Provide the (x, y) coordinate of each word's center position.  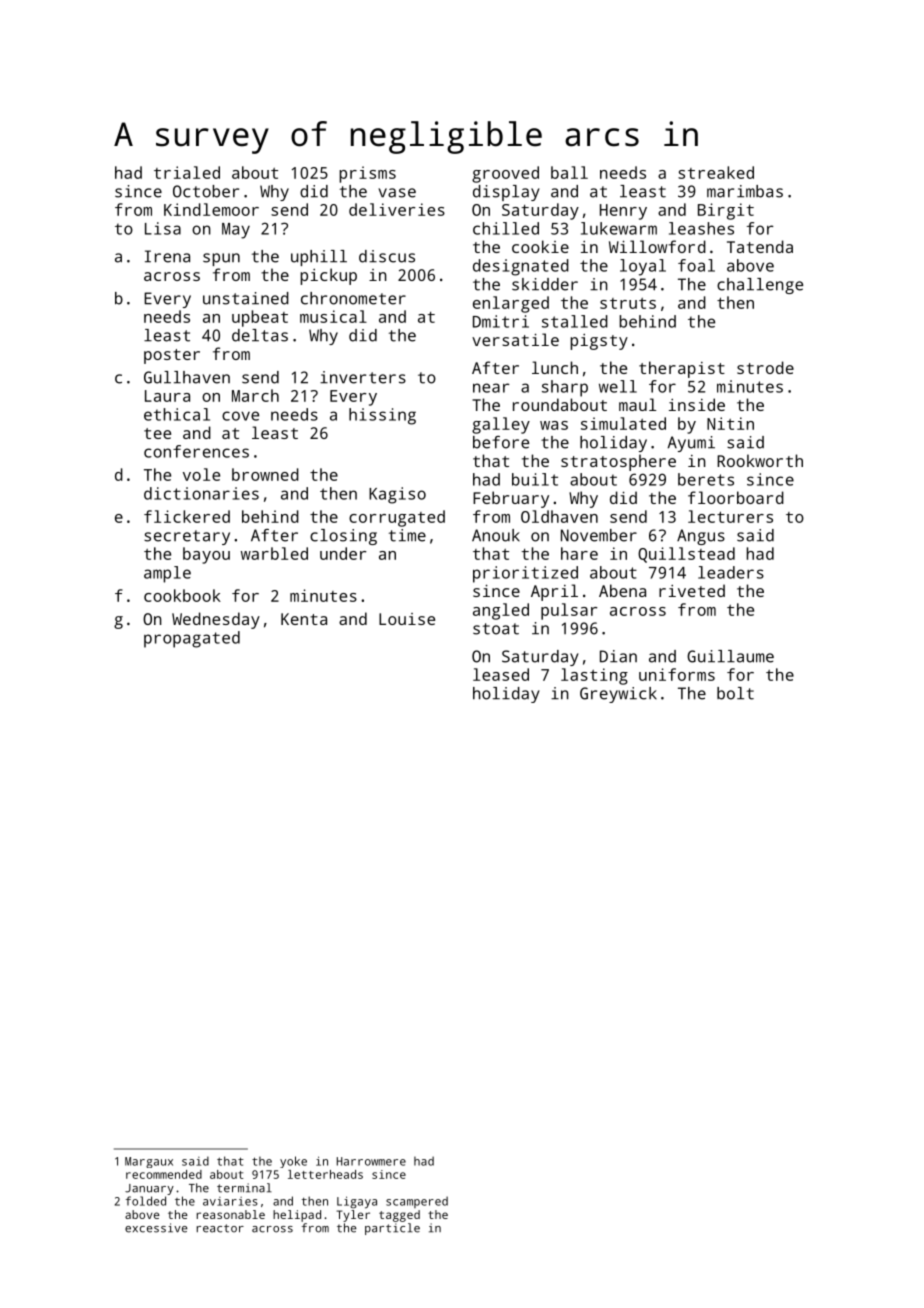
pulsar (569, 611)
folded (146, 1201)
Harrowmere (371, 1161)
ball (569, 172)
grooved (505, 174)
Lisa (163, 228)
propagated (192, 639)
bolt (735, 693)
